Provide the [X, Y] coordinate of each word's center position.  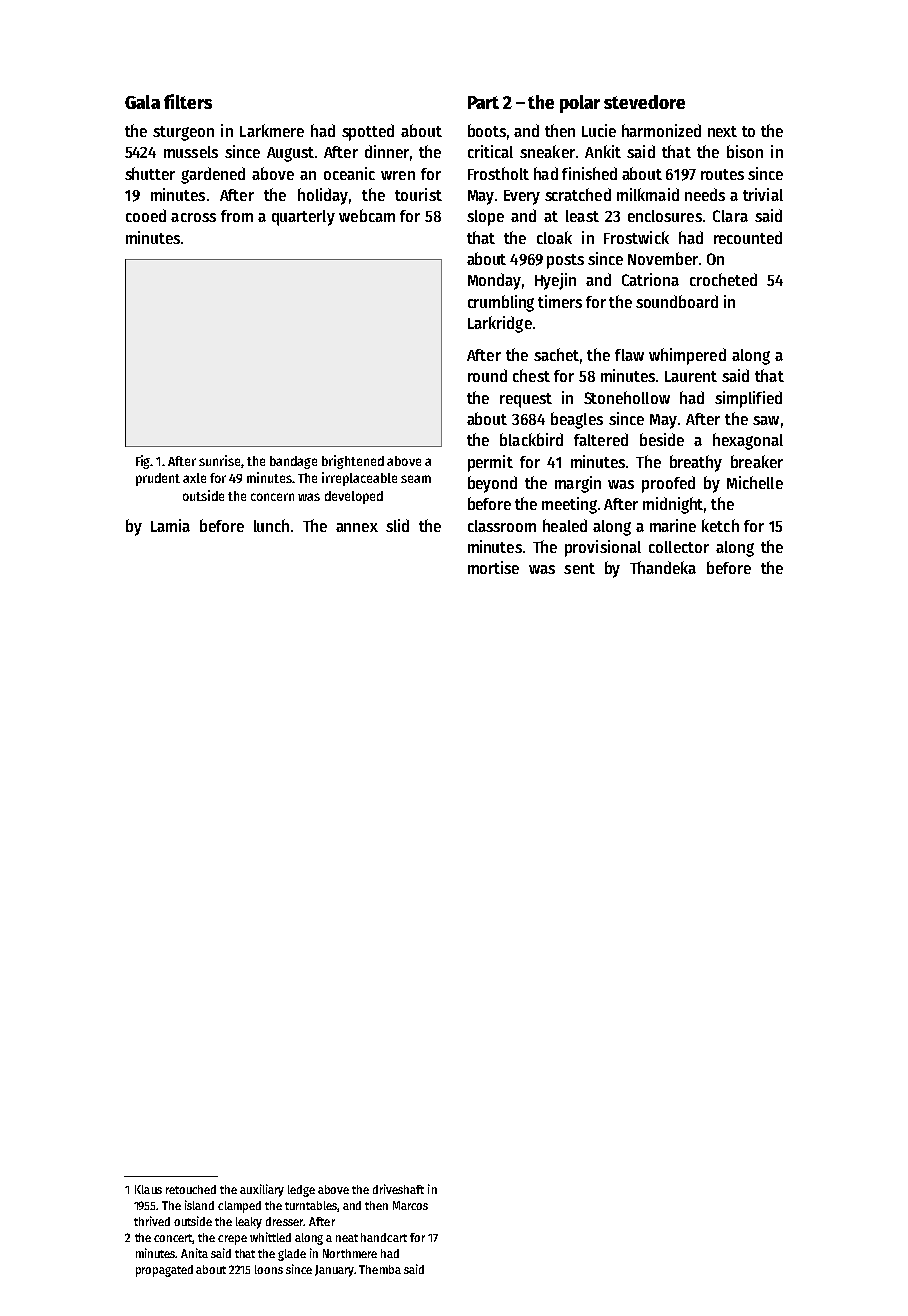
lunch [271, 525]
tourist [418, 194]
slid [397, 525]
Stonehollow [627, 397]
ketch [720, 525]
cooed [146, 215]
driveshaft [398, 1189]
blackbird [531, 439]
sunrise [219, 460]
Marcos [410, 1205]
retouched [191, 1189]
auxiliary [262, 1190]
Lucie [599, 130]
